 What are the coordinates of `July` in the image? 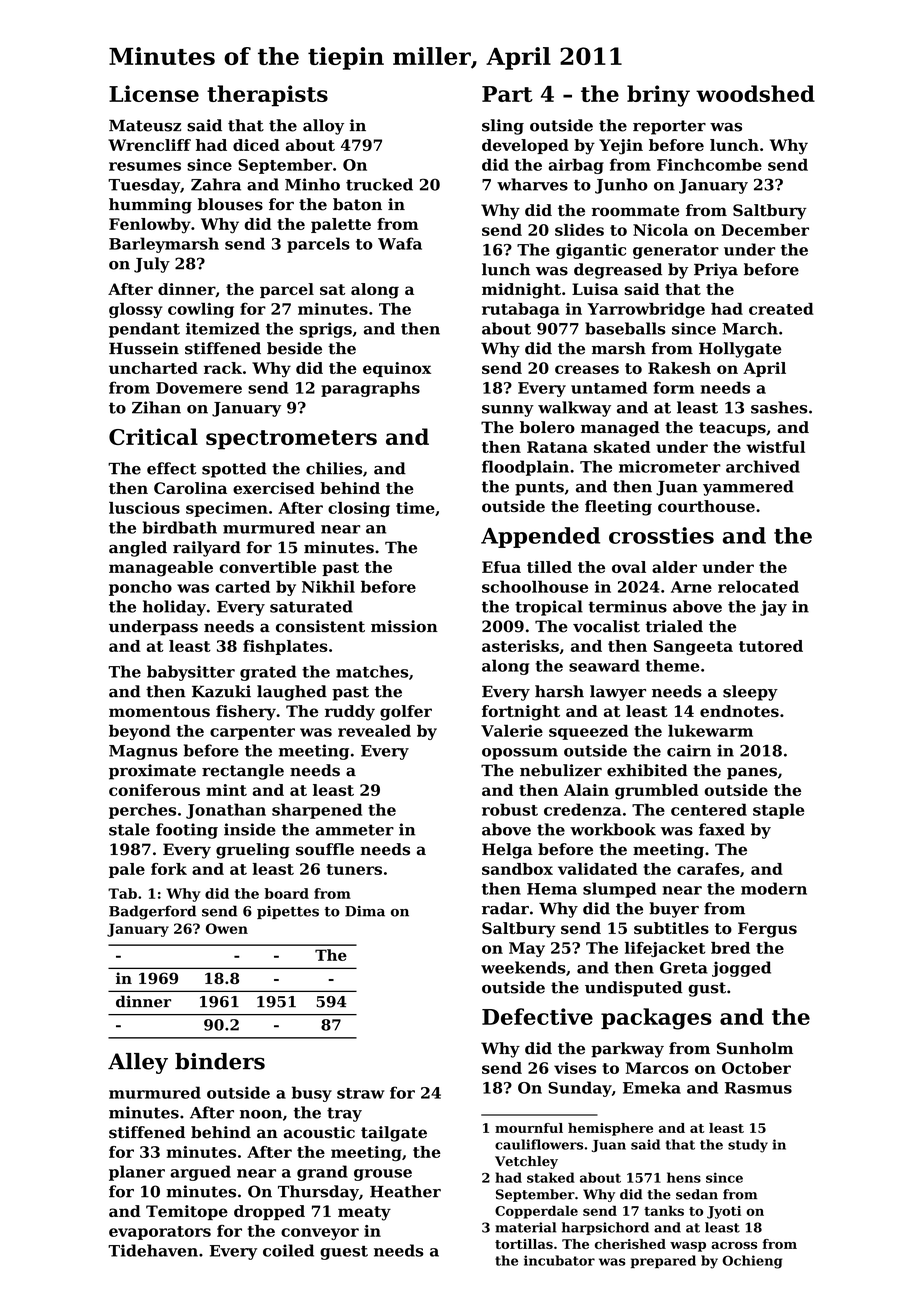 It's located at (152, 265).
